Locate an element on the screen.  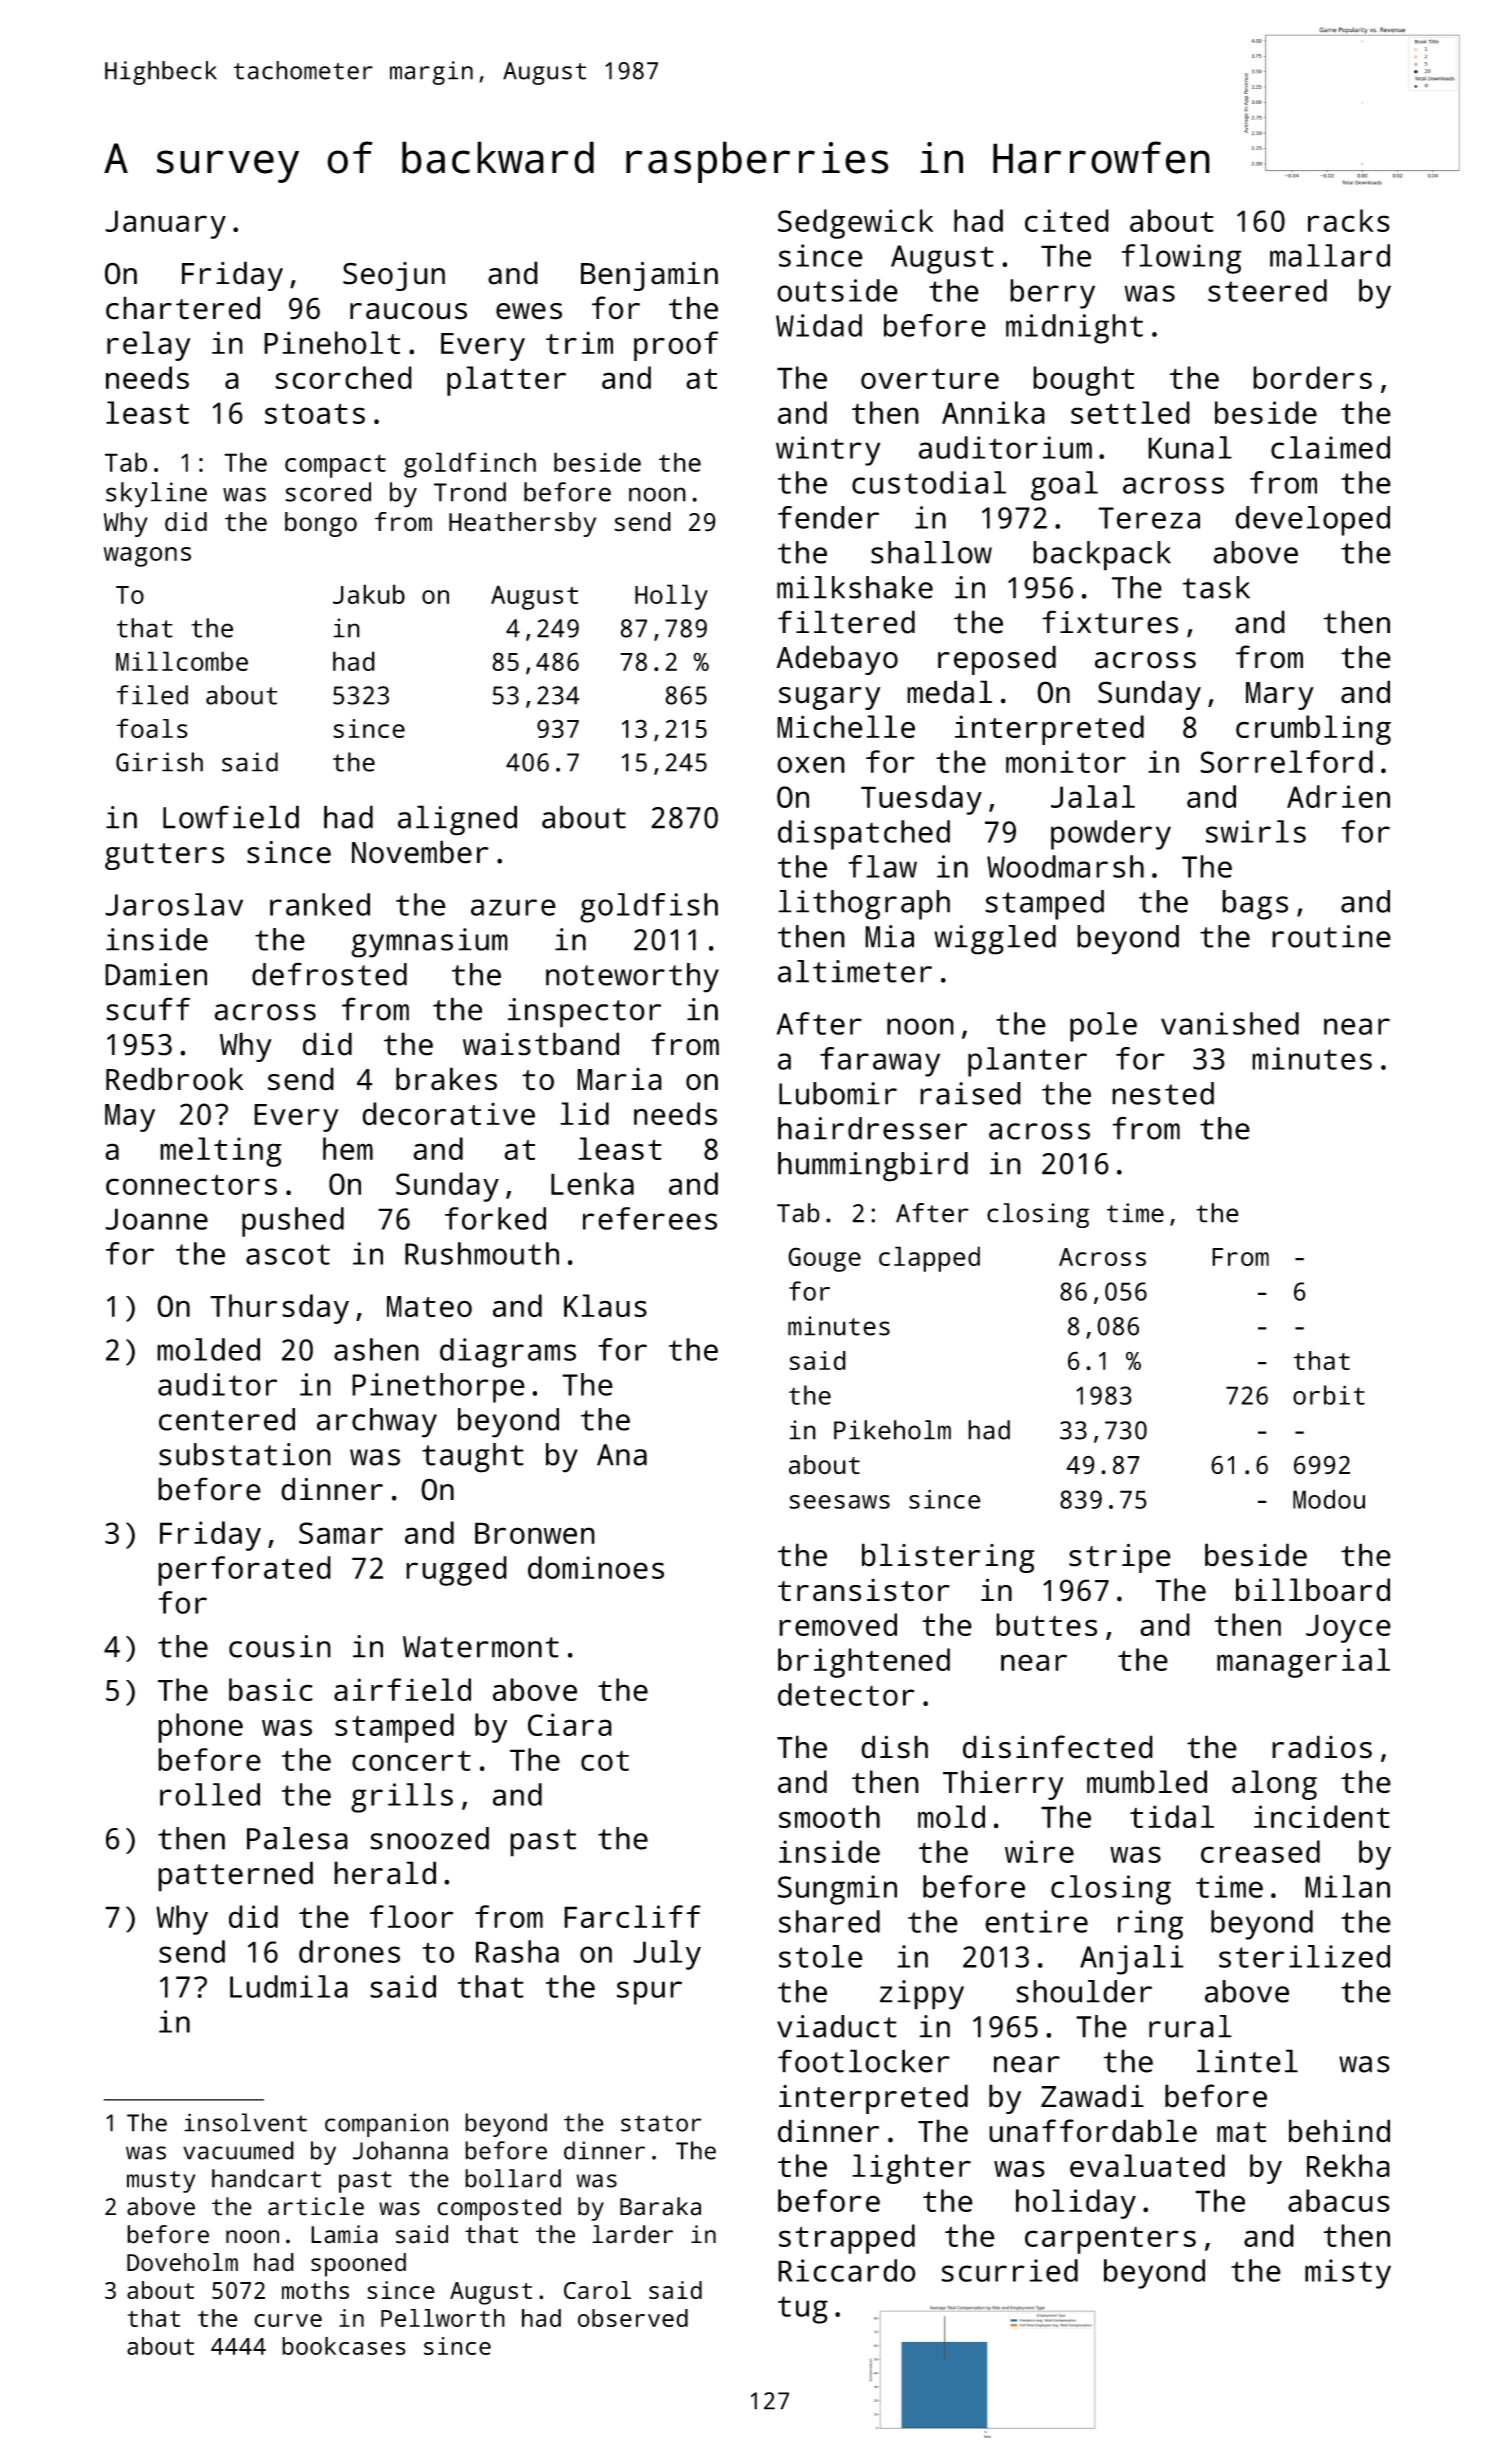
Damien is located at coordinates (156, 974).
